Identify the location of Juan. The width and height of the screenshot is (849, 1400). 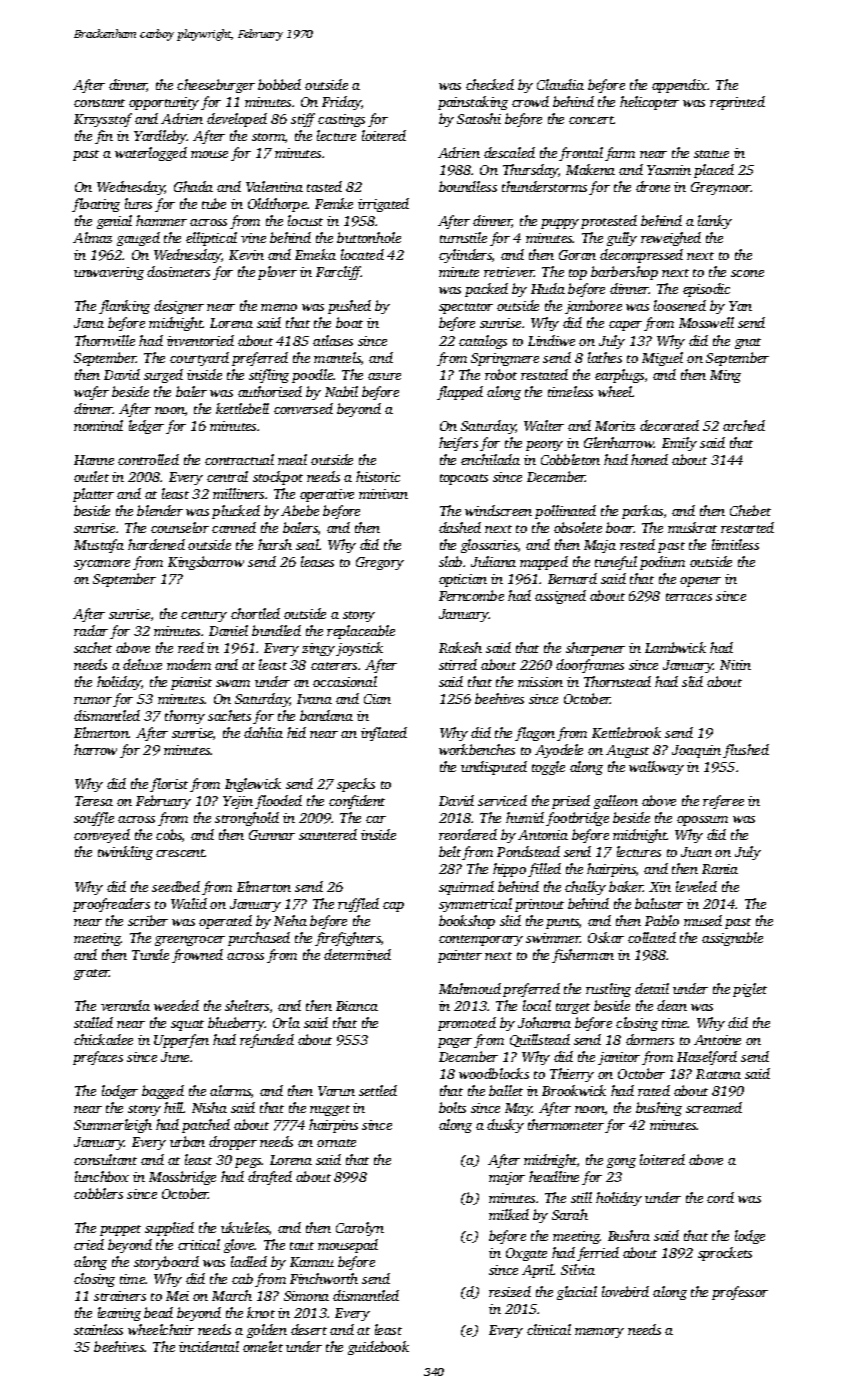
(696, 852).
